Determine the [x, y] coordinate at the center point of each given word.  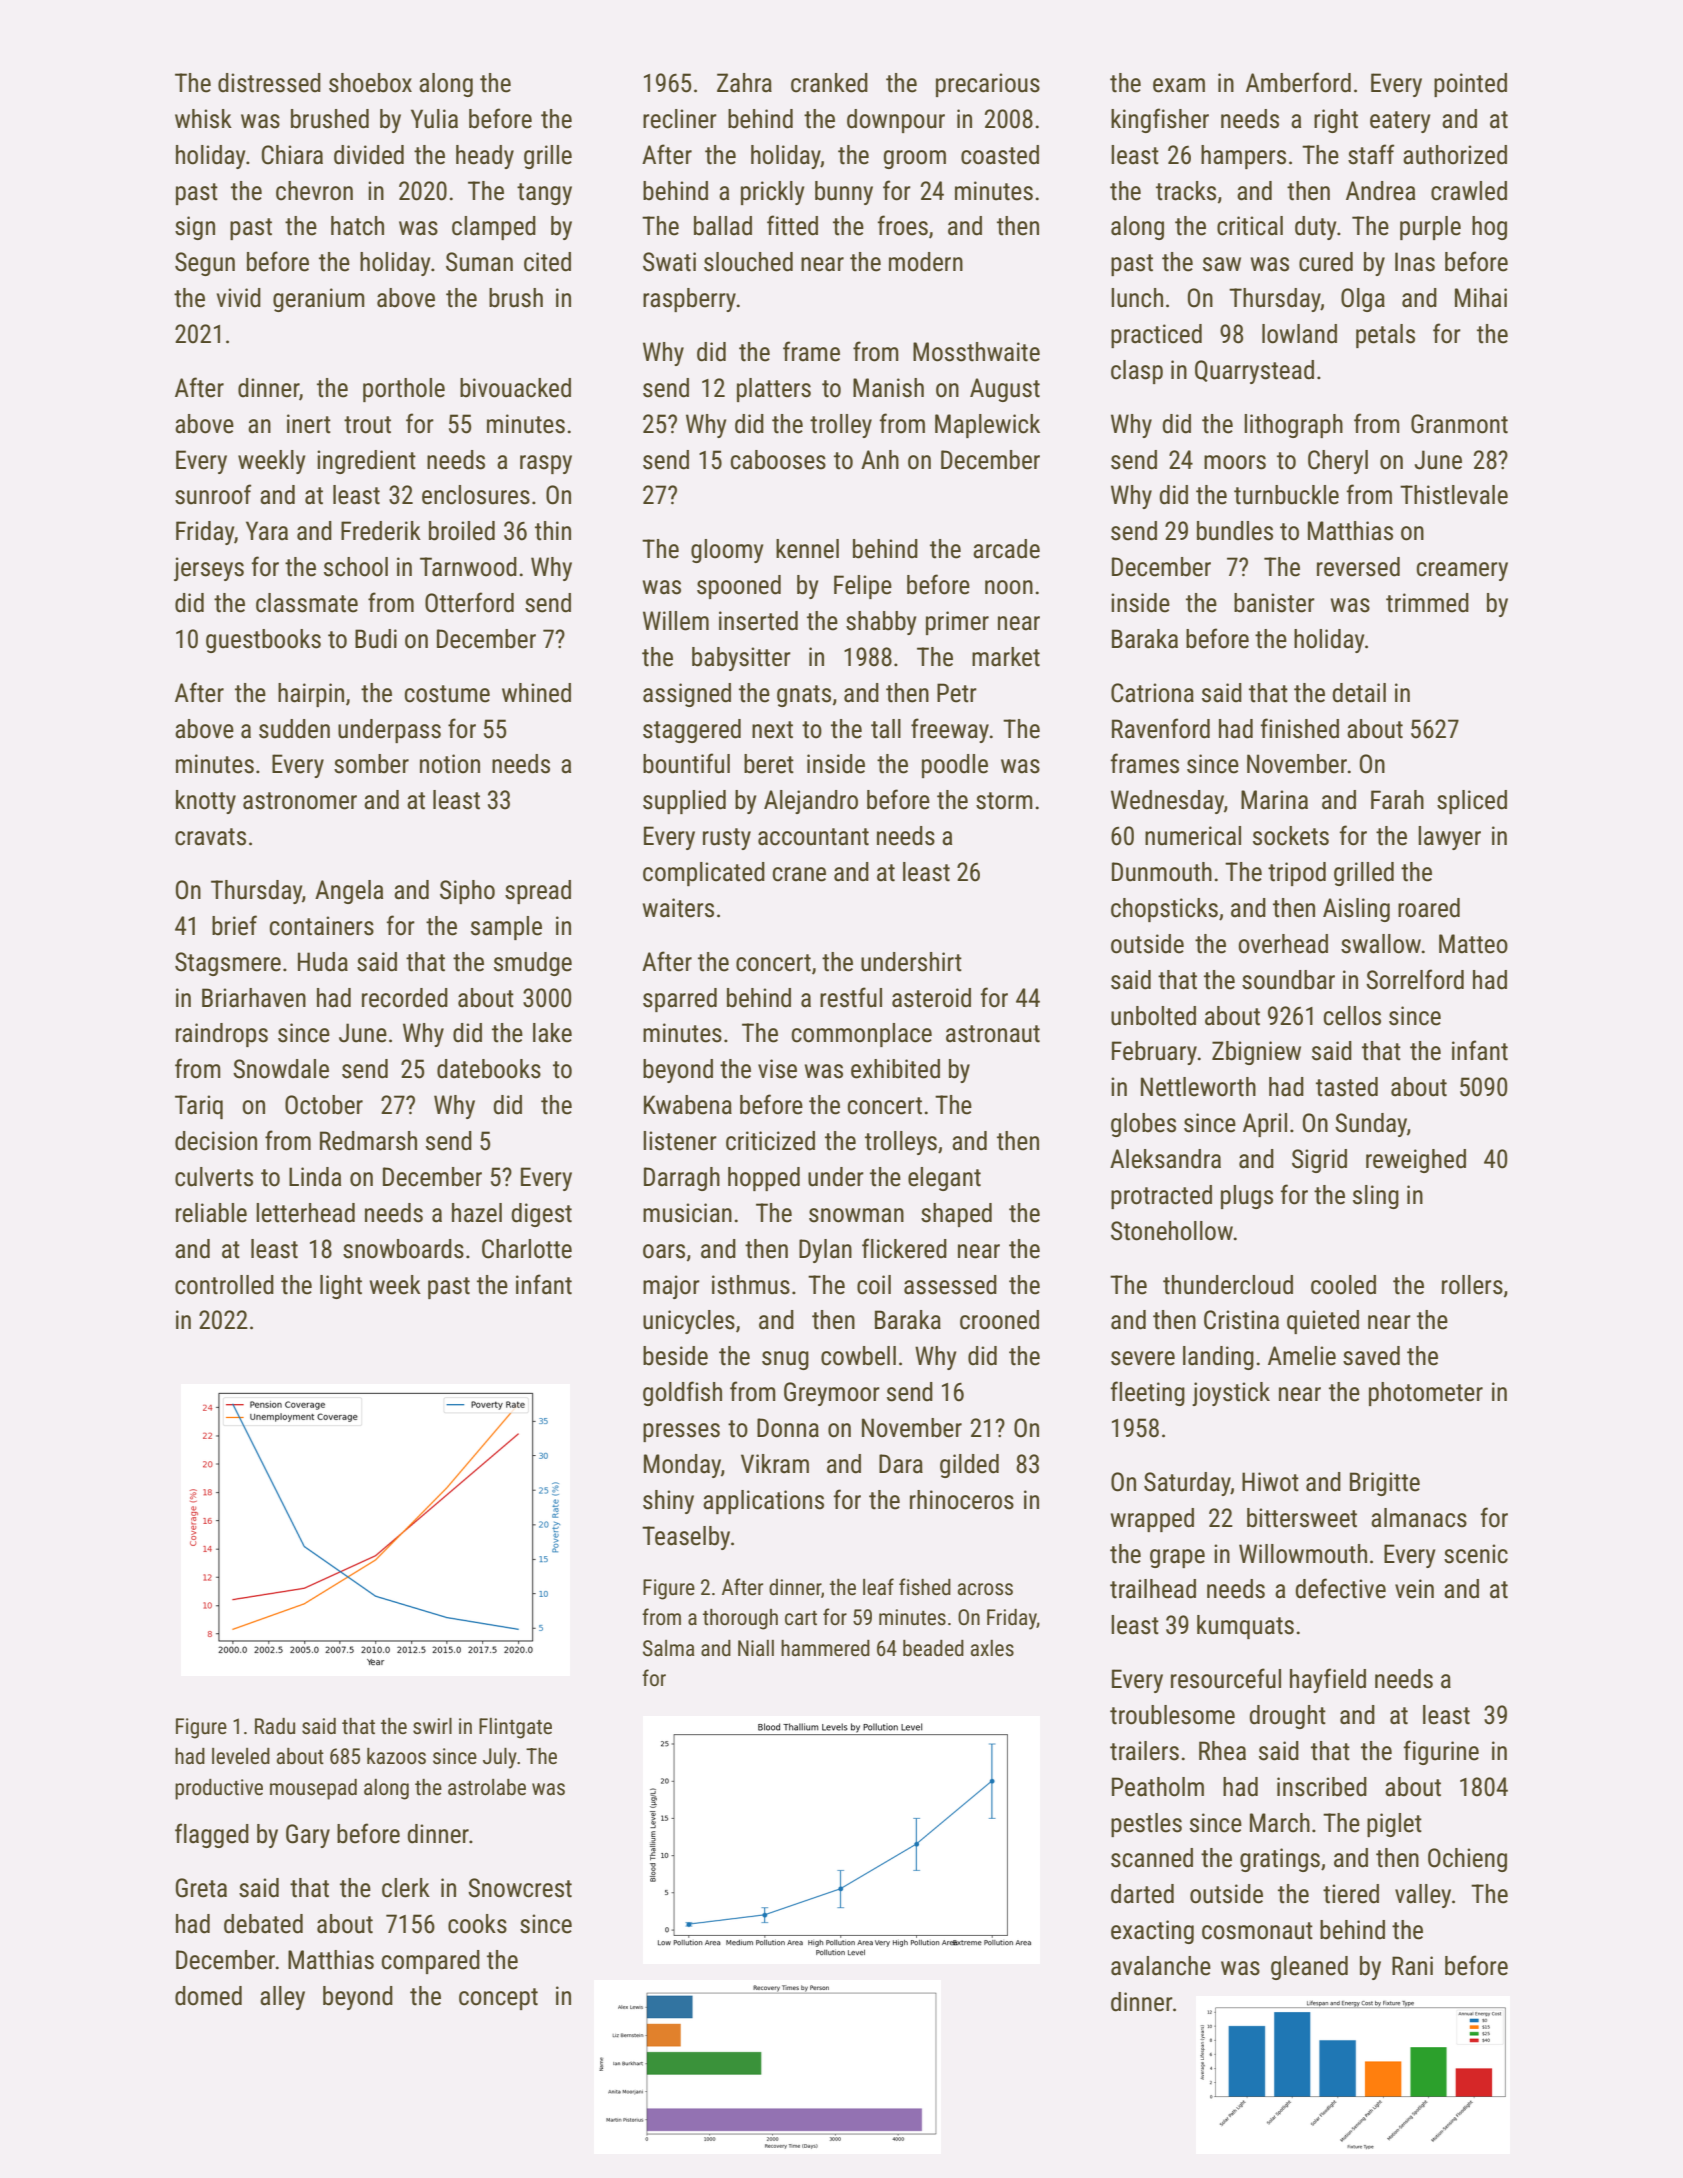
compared [431, 1962]
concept [498, 1999]
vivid [239, 298]
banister [1274, 603]
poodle [955, 766]
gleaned [1309, 1968]
